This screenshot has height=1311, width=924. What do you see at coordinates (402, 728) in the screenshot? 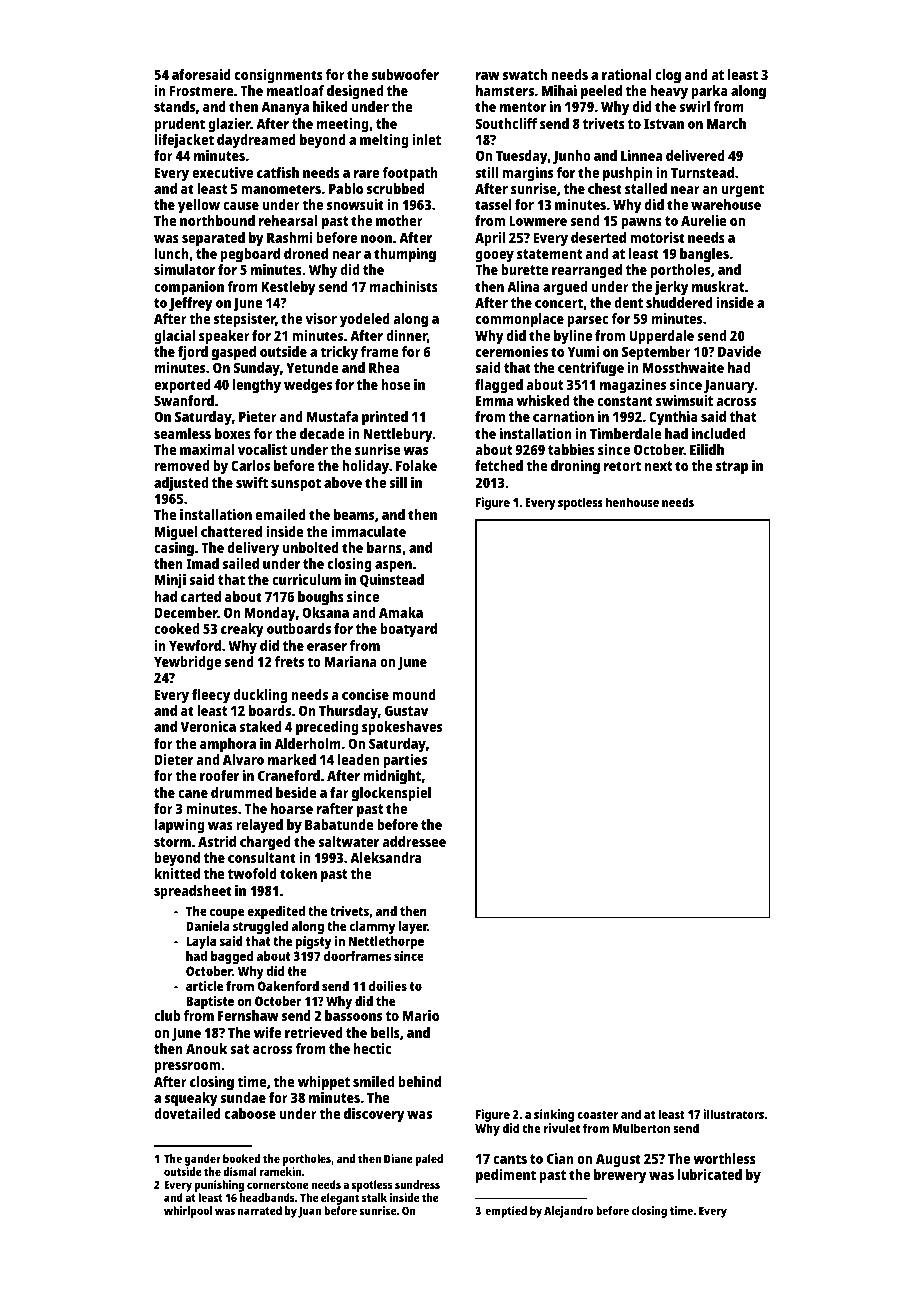
I see `spokeshaves` at bounding box center [402, 728].
